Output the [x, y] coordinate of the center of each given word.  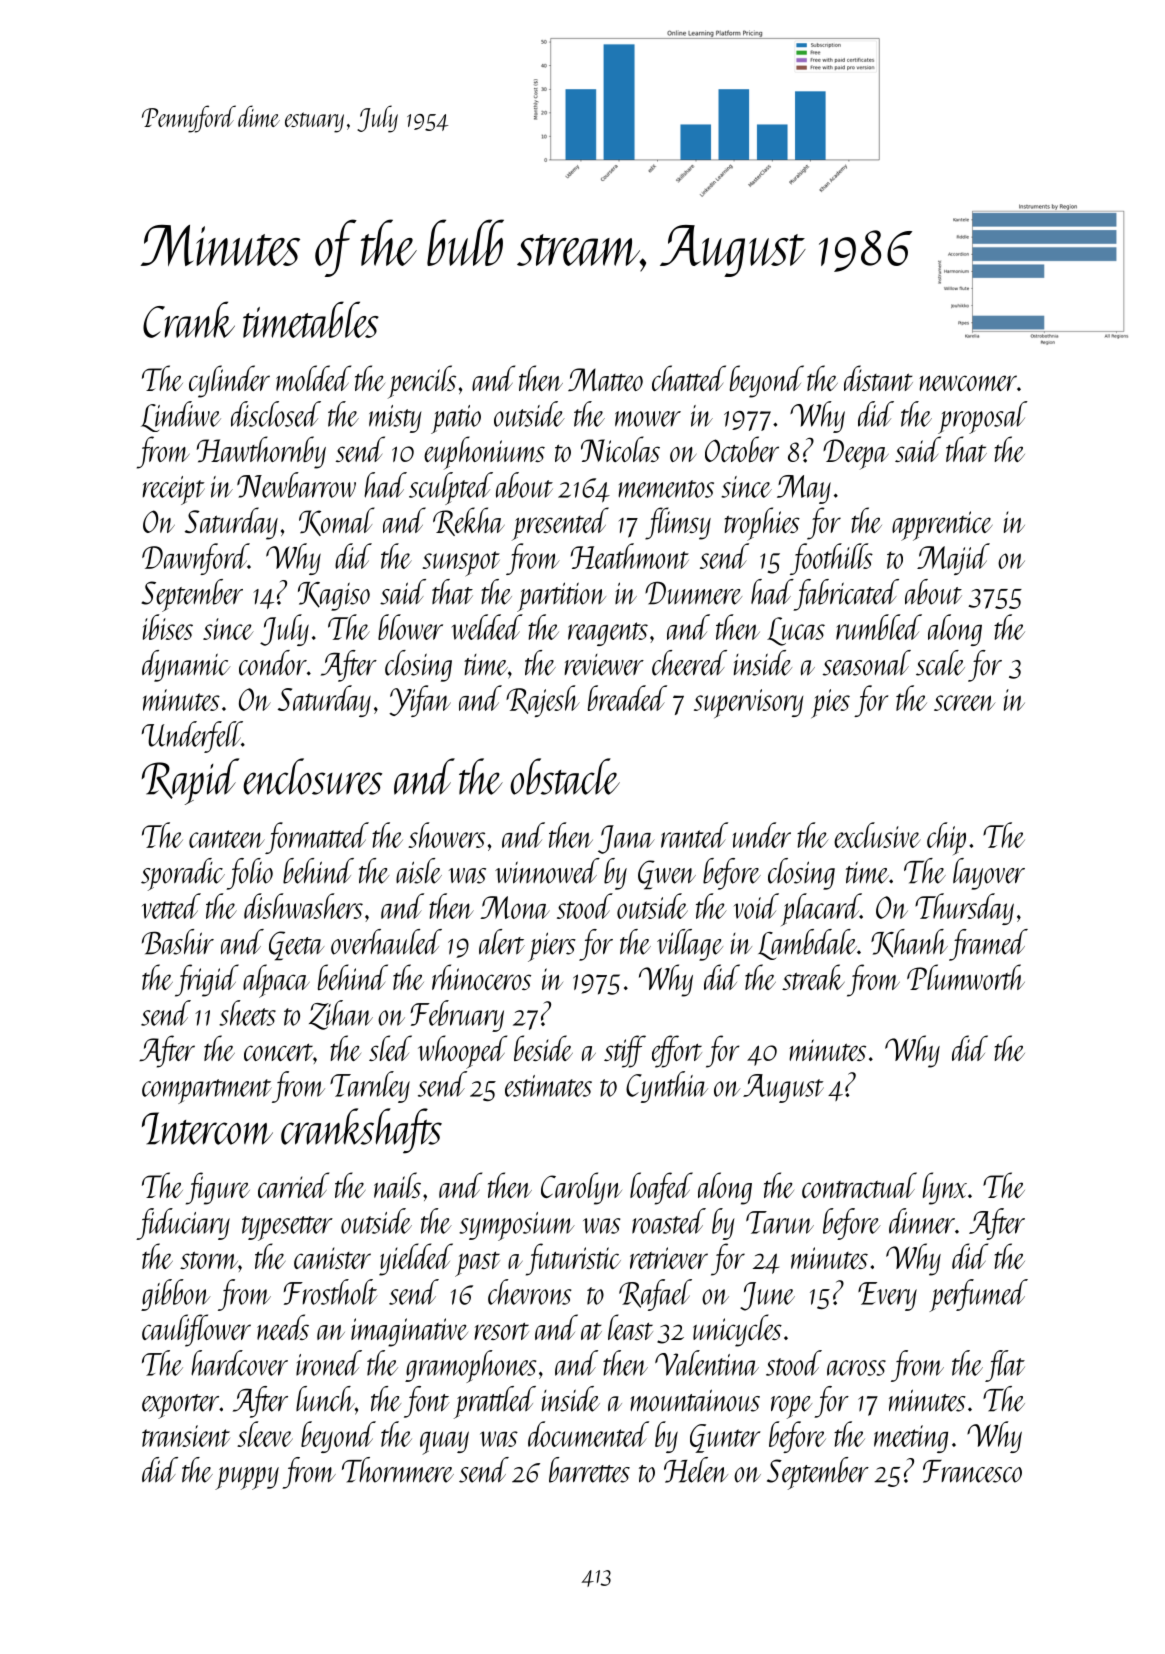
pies [830, 703]
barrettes [589, 1470]
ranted [694, 835]
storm [209, 1260]
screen [964, 703]
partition [561, 597]
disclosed [276, 414]
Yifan [420, 701]
